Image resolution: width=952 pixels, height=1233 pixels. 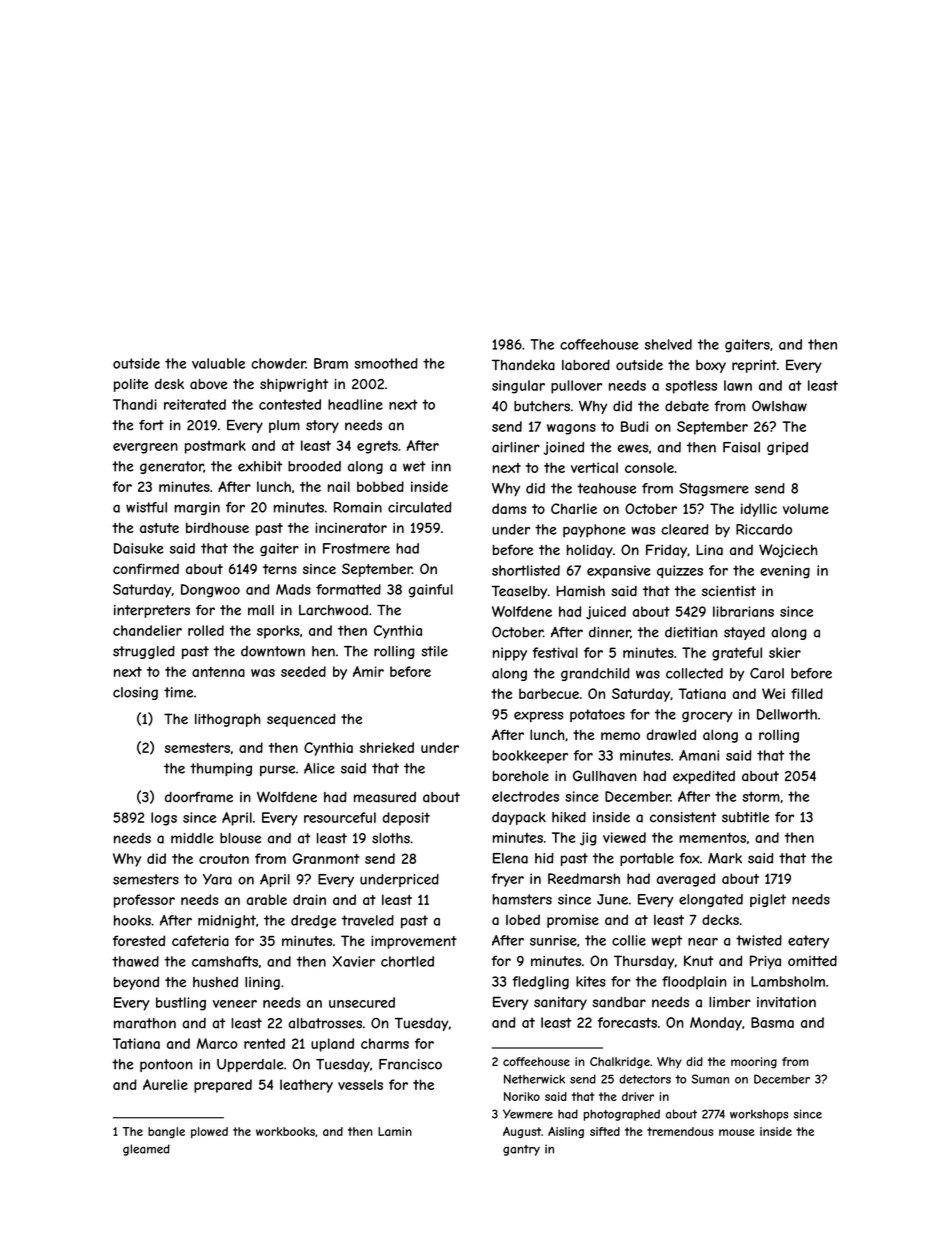 I want to click on pontoon, so click(x=166, y=1065).
